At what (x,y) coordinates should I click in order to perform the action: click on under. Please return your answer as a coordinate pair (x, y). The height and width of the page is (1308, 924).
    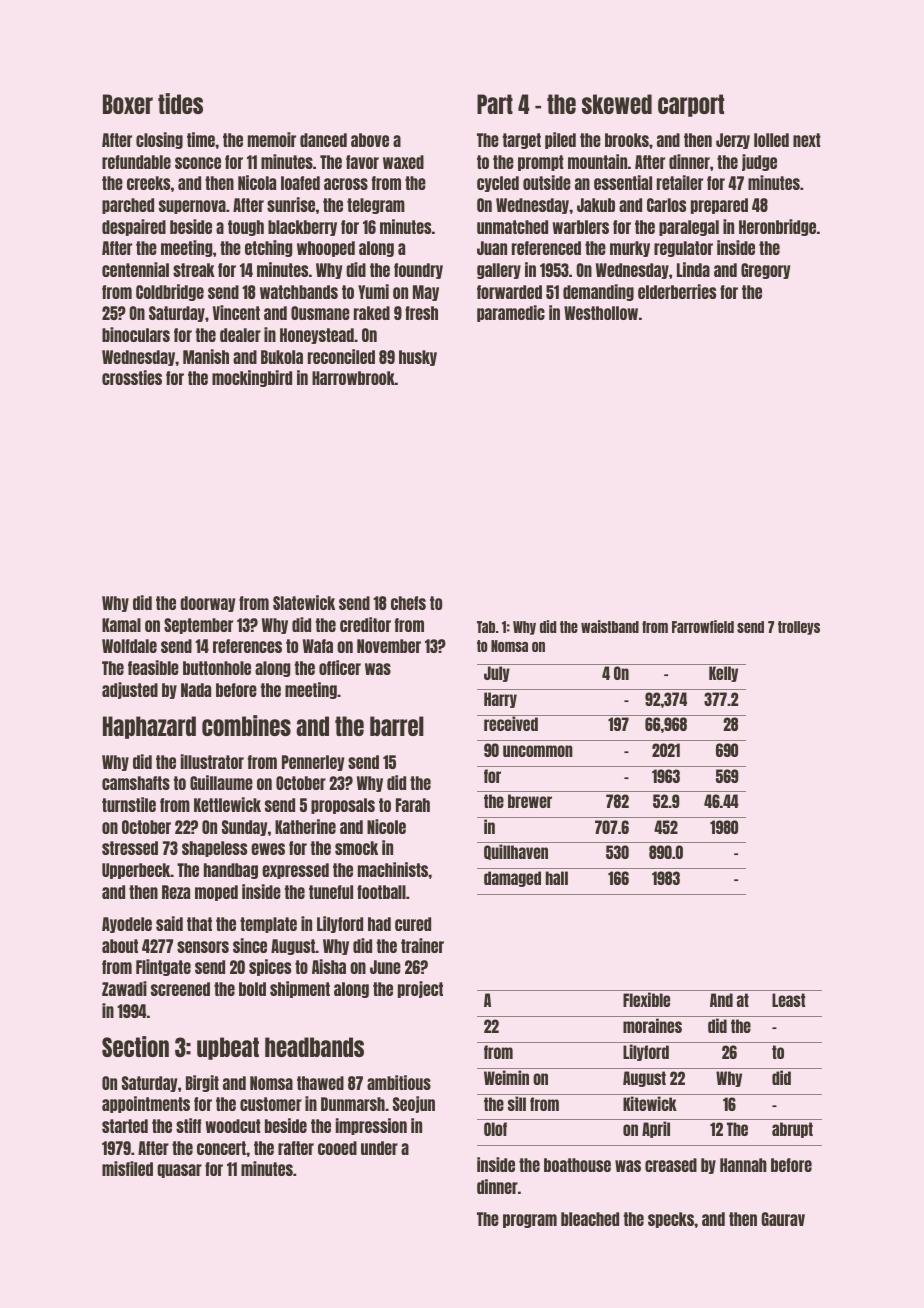
    Looking at the image, I should click on (379, 1148).
